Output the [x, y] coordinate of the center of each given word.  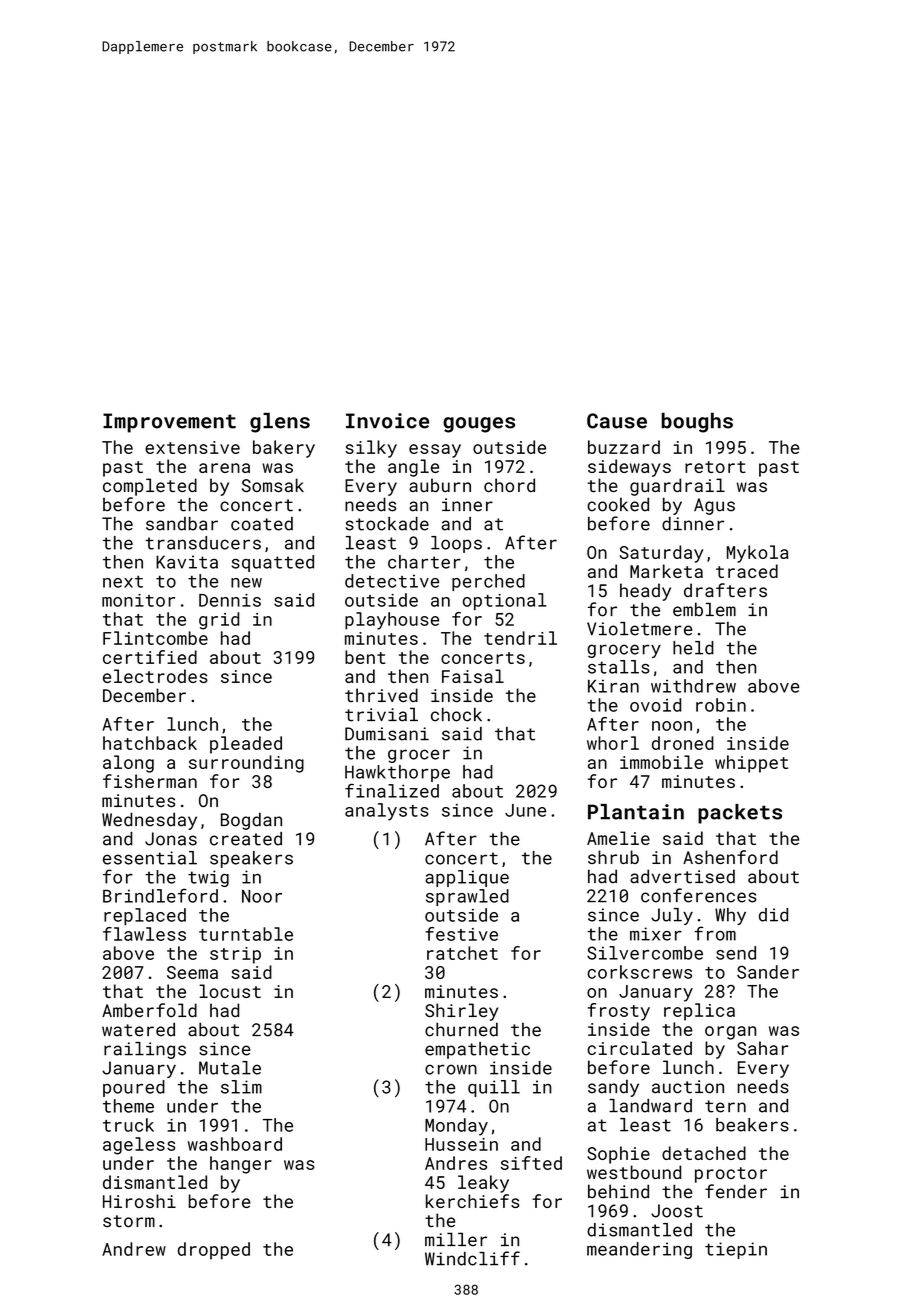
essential [150, 858]
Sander [768, 972]
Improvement [169, 423]
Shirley [461, 1012]
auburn [440, 485]
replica [699, 1012]
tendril [520, 638]
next [123, 582]
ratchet [462, 953]
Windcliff [472, 1258]
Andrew [134, 1249]
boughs [697, 423]
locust [230, 991]
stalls [619, 667]
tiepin [736, 1250]
